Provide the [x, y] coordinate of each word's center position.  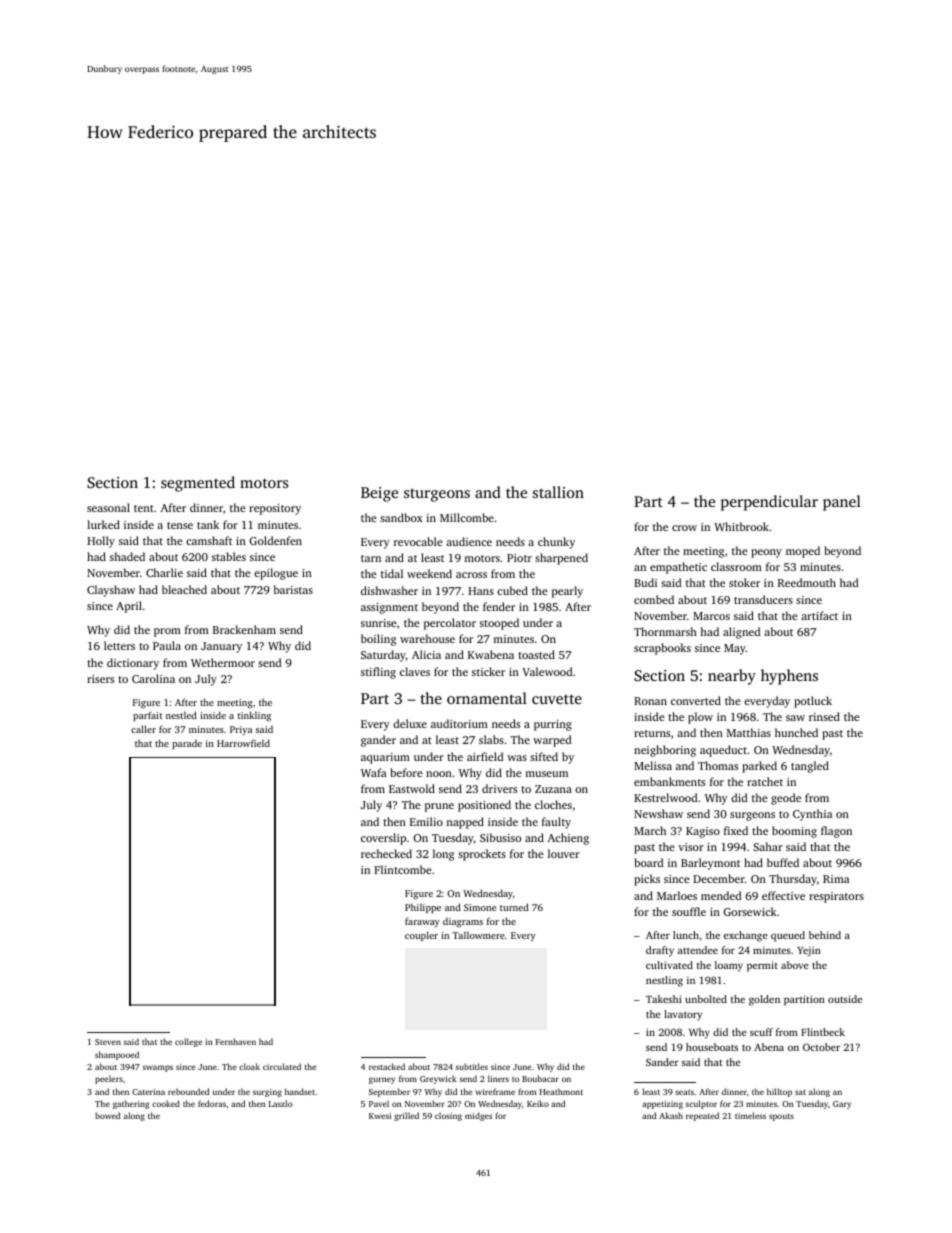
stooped [499, 624]
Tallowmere [478, 935]
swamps [158, 1068]
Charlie [164, 572]
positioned [484, 806]
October [821, 1047]
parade [187, 744]
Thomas [718, 765]
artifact [819, 615]
